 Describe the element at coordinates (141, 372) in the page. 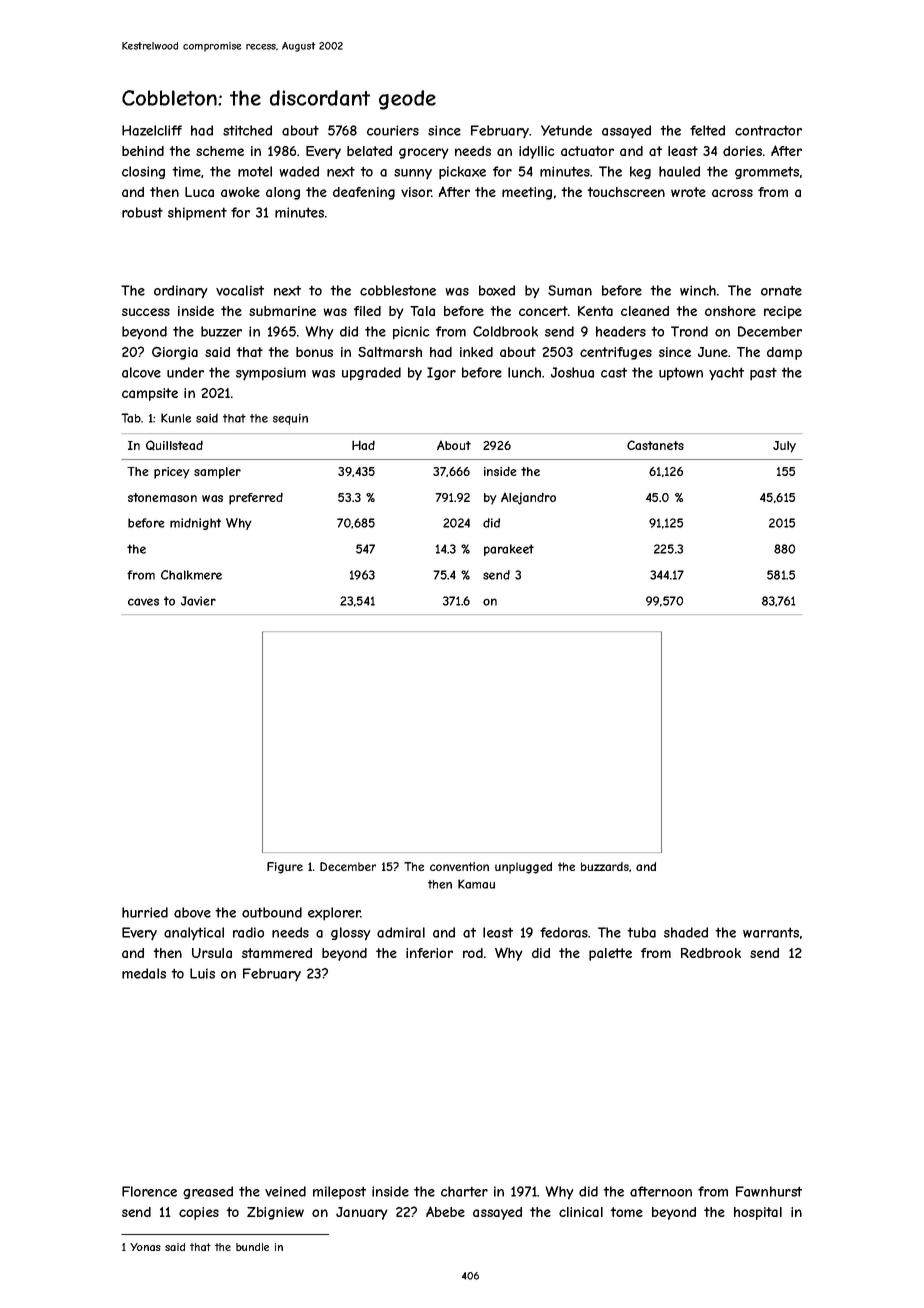

I see `alcove` at that location.
